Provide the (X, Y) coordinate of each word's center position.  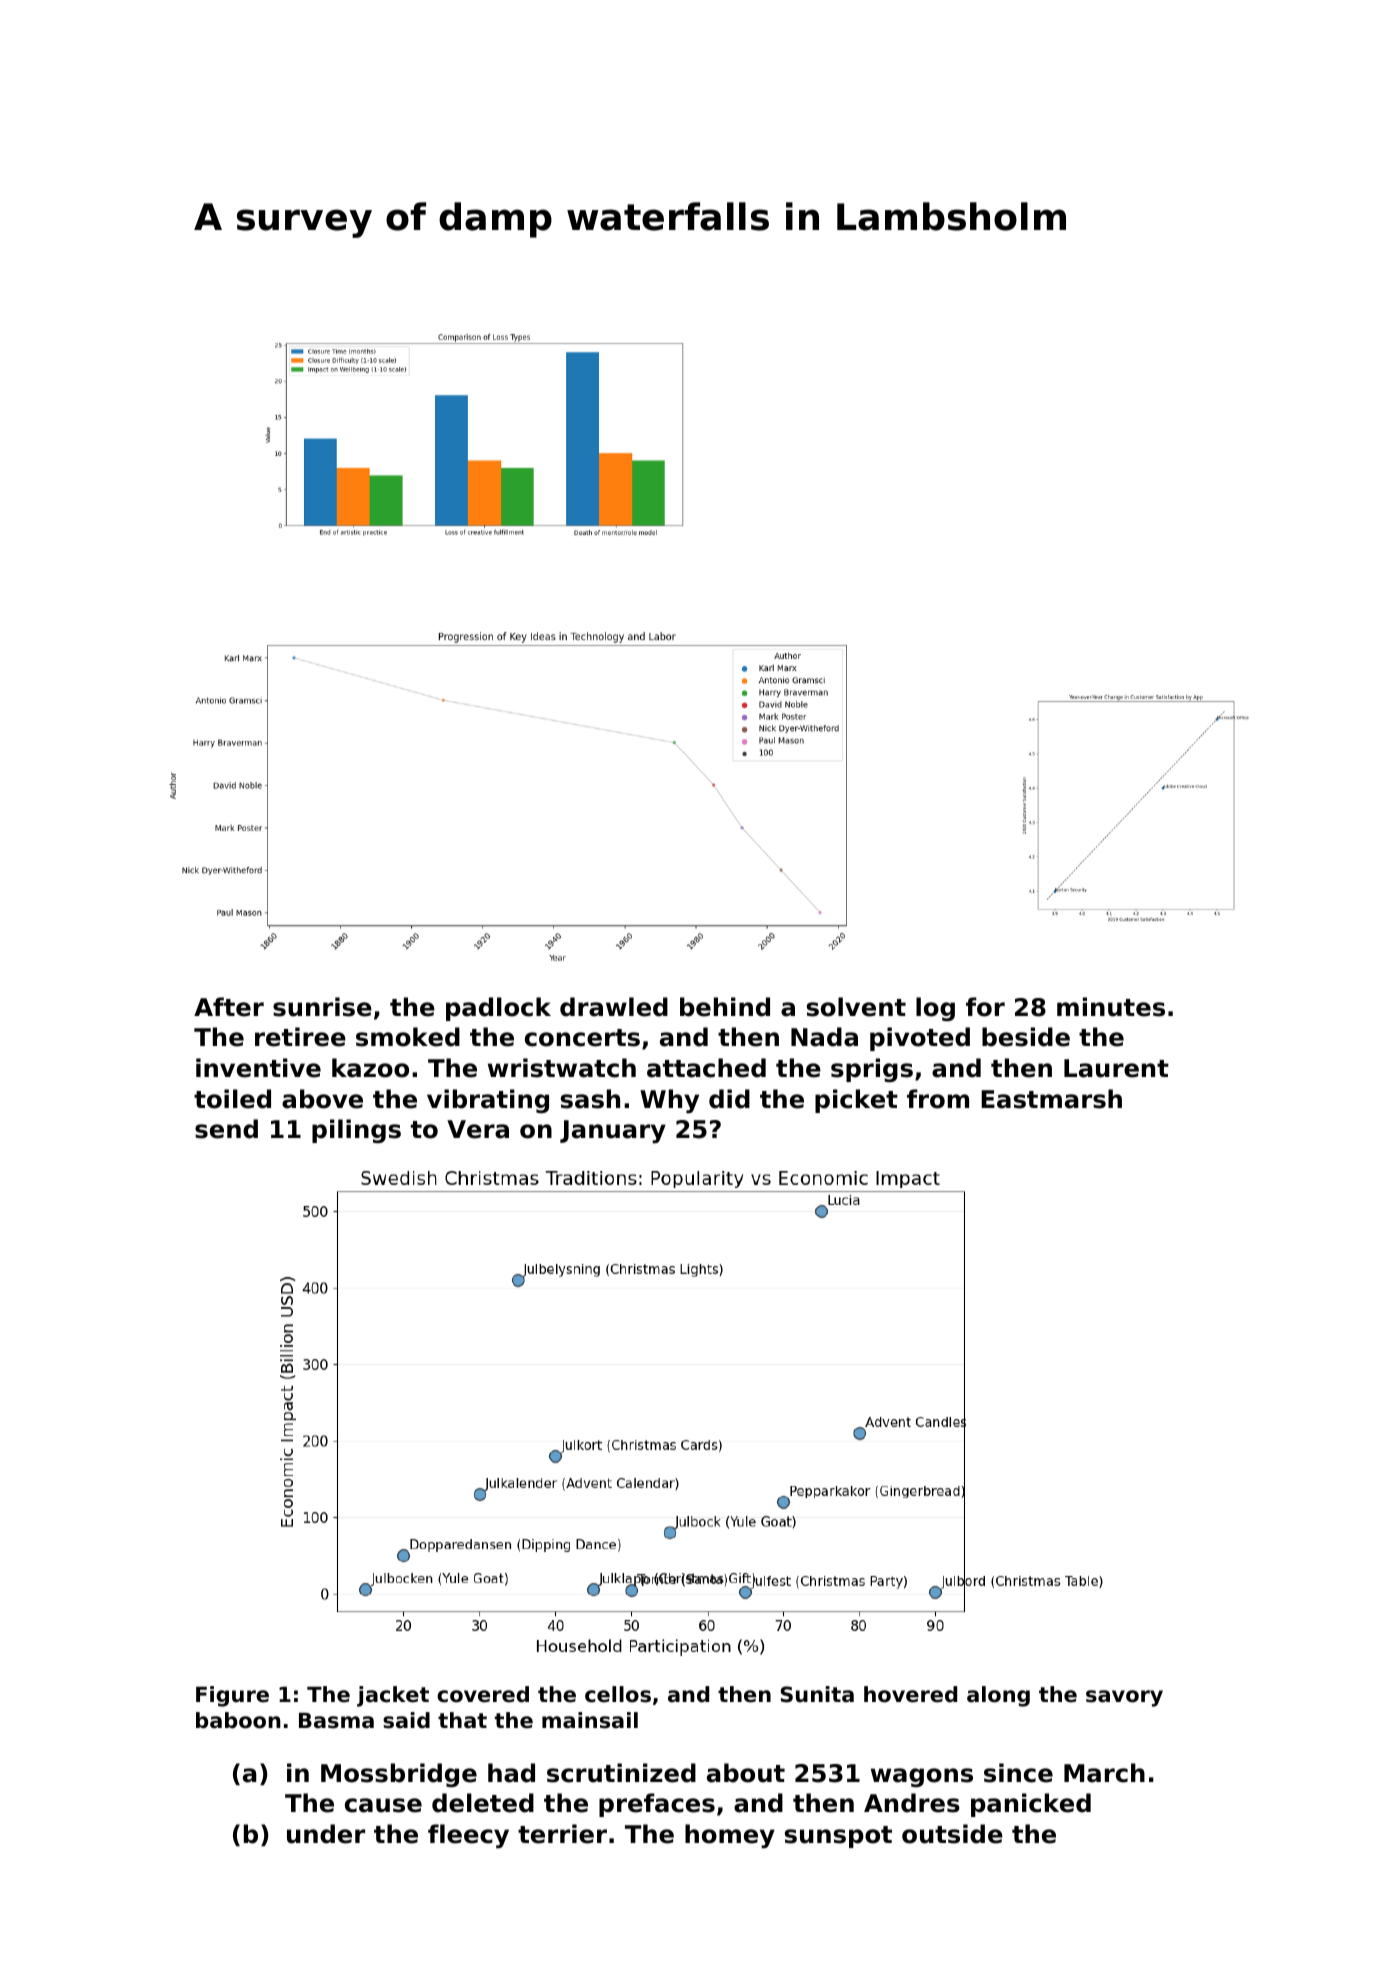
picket (856, 1101)
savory (1124, 1698)
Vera (478, 1129)
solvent (856, 1007)
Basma (336, 1721)
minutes (1111, 1007)
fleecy (468, 1836)
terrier (562, 1834)
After (229, 1007)
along (998, 1696)
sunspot (838, 1837)
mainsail (590, 1720)
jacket (393, 1696)
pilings (356, 1131)
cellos (618, 1694)
